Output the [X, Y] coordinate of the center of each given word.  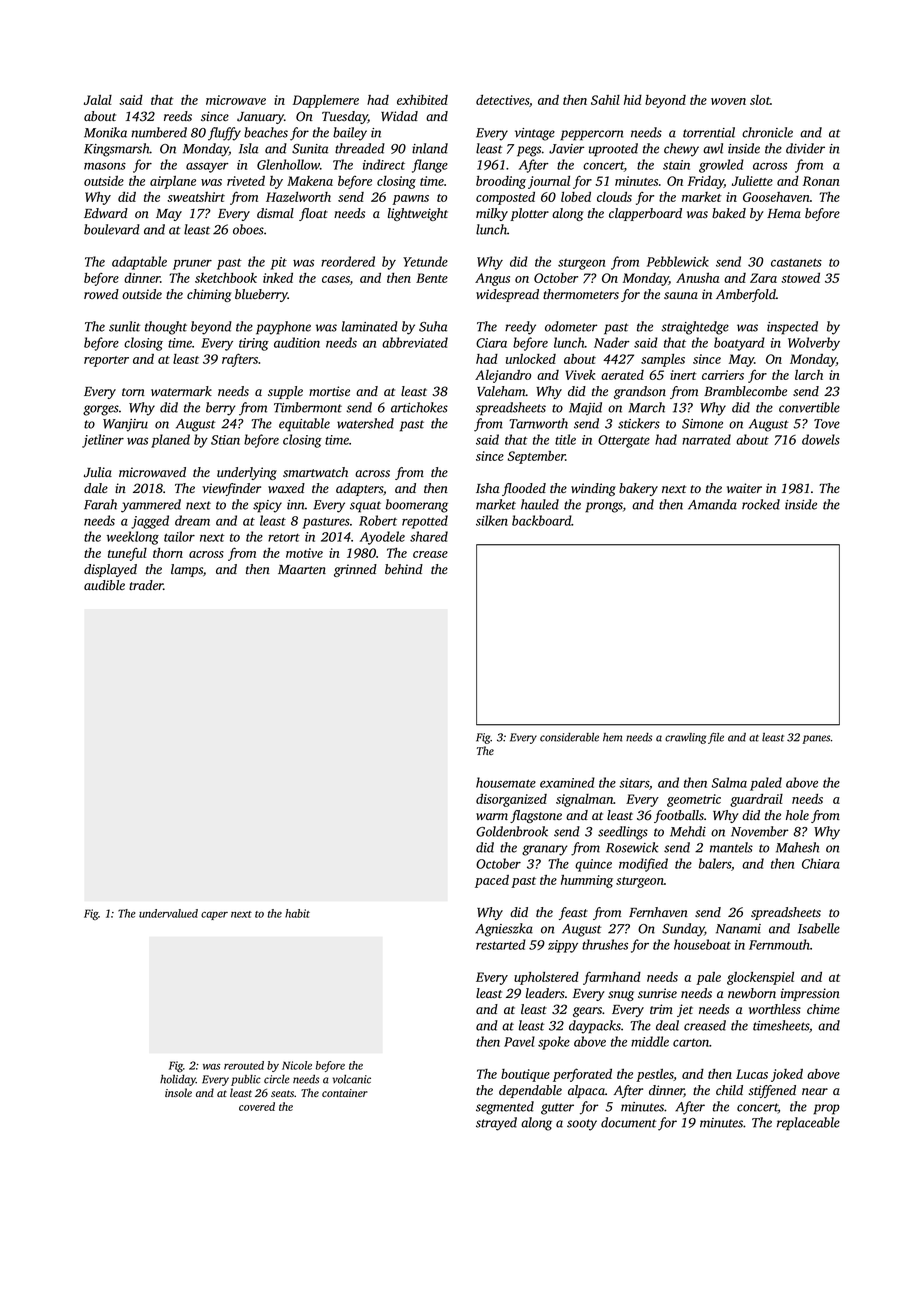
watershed [365, 423]
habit [297, 913]
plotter [529, 214]
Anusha [697, 278]
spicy [267, 506]
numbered [159, 132]
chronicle [767, 132]
